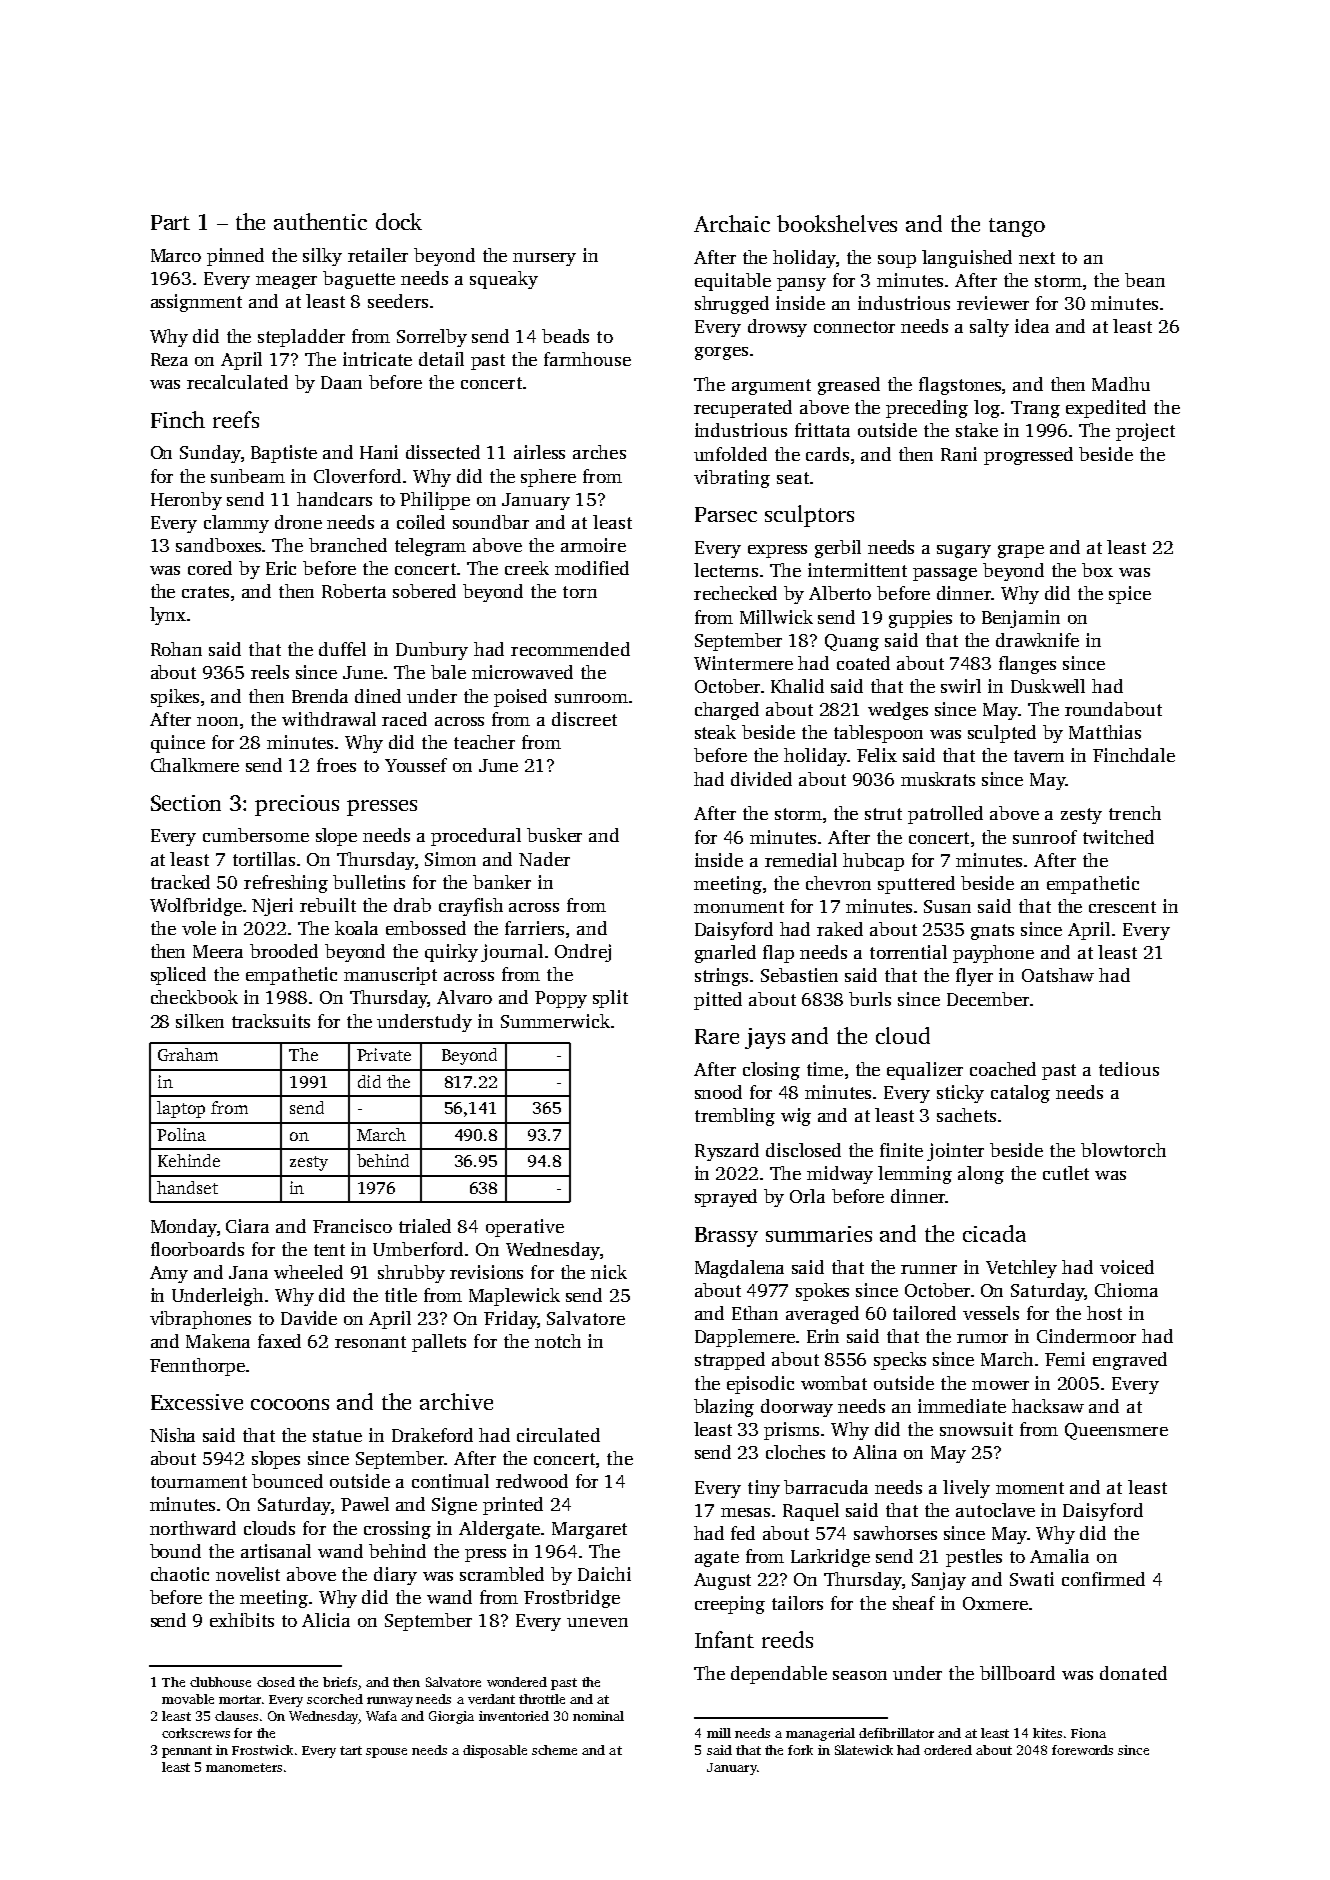 This document has width=1330, height=1880. Describe the element at coordinates (554, 1750) in the document. I see `scheme` at that location.
